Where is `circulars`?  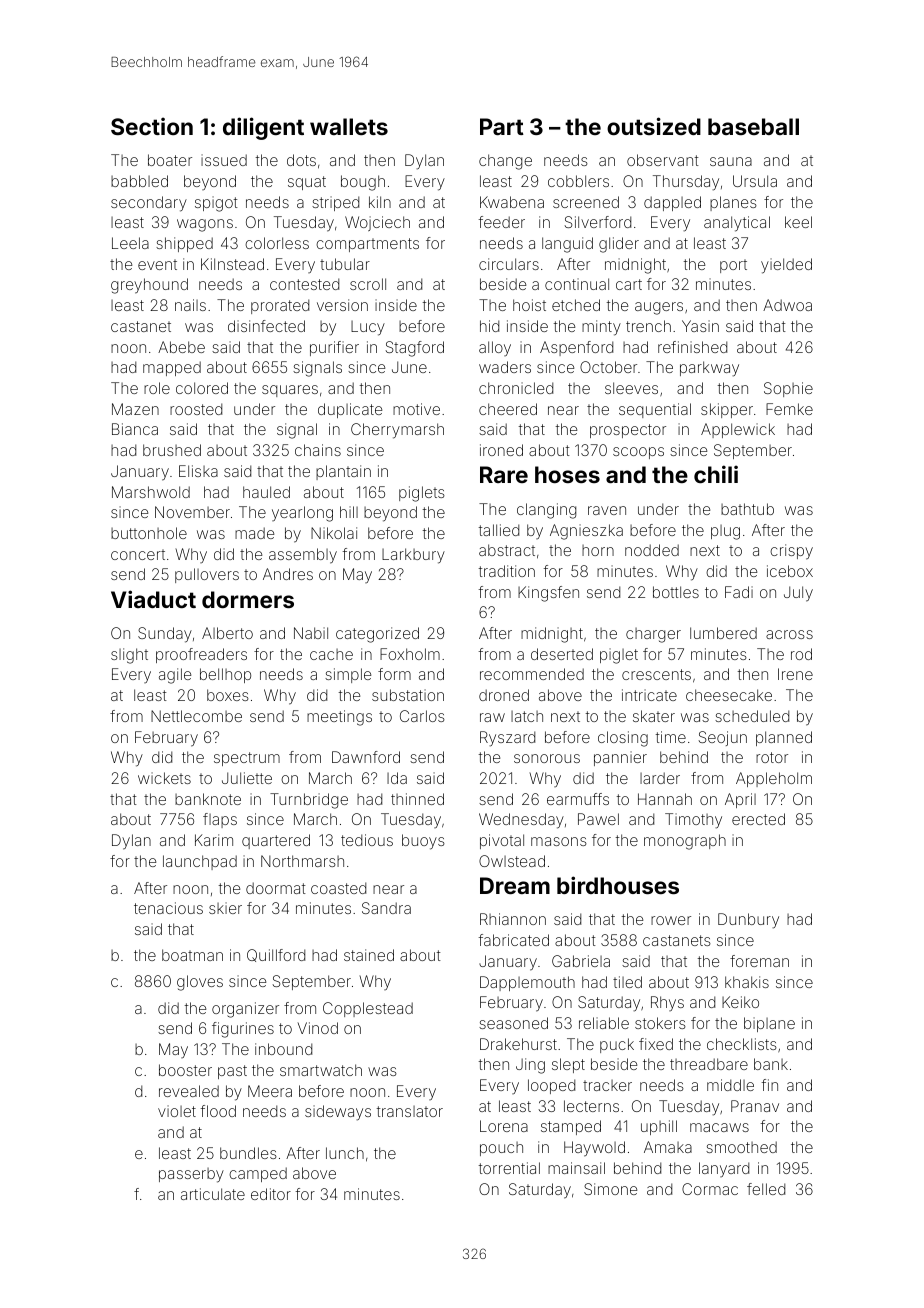
circulars is located at coordinates (509, 264).
